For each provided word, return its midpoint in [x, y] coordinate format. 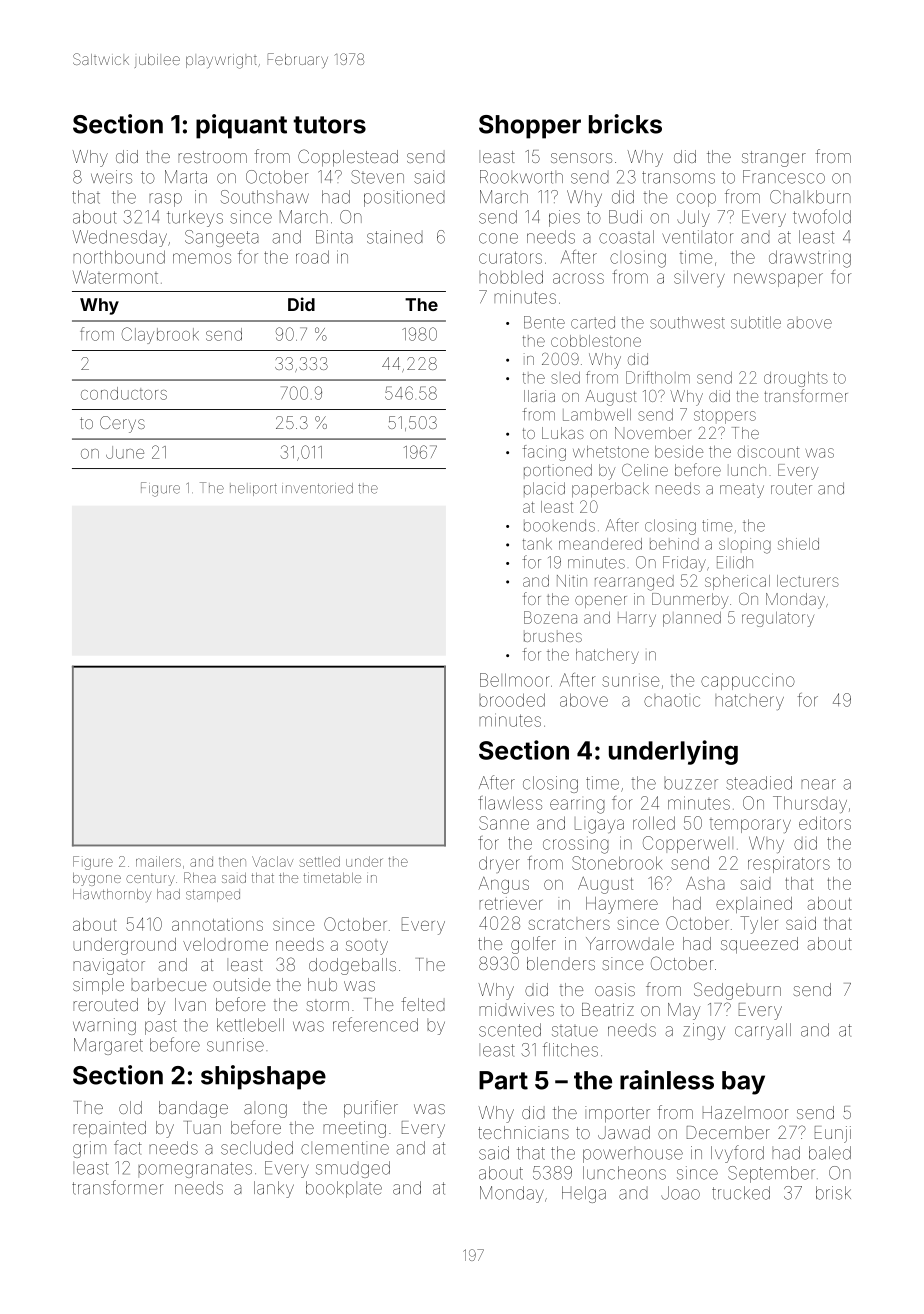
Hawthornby [112, 895]
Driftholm [658, 377]
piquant [241, 126]
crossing [576, 846]
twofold [822, 216]
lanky [274, 1189]
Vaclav [272, 861]
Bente [544, 322]
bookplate [344, 1189]
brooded [512, 700]
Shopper [530, 127]
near [818, 784]
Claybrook [160, 335]
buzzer [691, 783]
